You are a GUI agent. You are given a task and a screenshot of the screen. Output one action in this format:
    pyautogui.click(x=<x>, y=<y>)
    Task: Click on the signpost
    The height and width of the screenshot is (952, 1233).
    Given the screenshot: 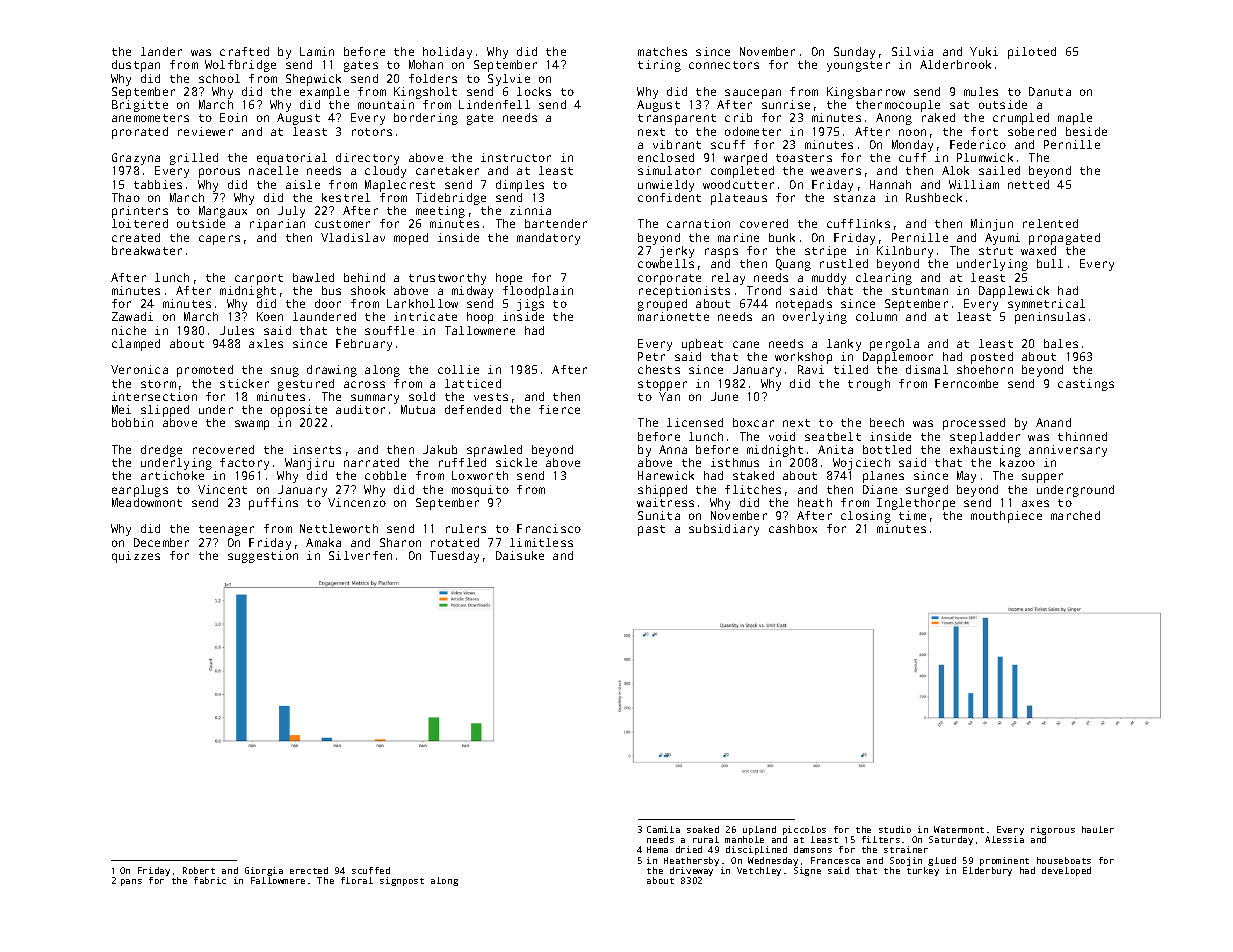 What is the action you would take?
    pyautogui.click(x=402, y=881)
